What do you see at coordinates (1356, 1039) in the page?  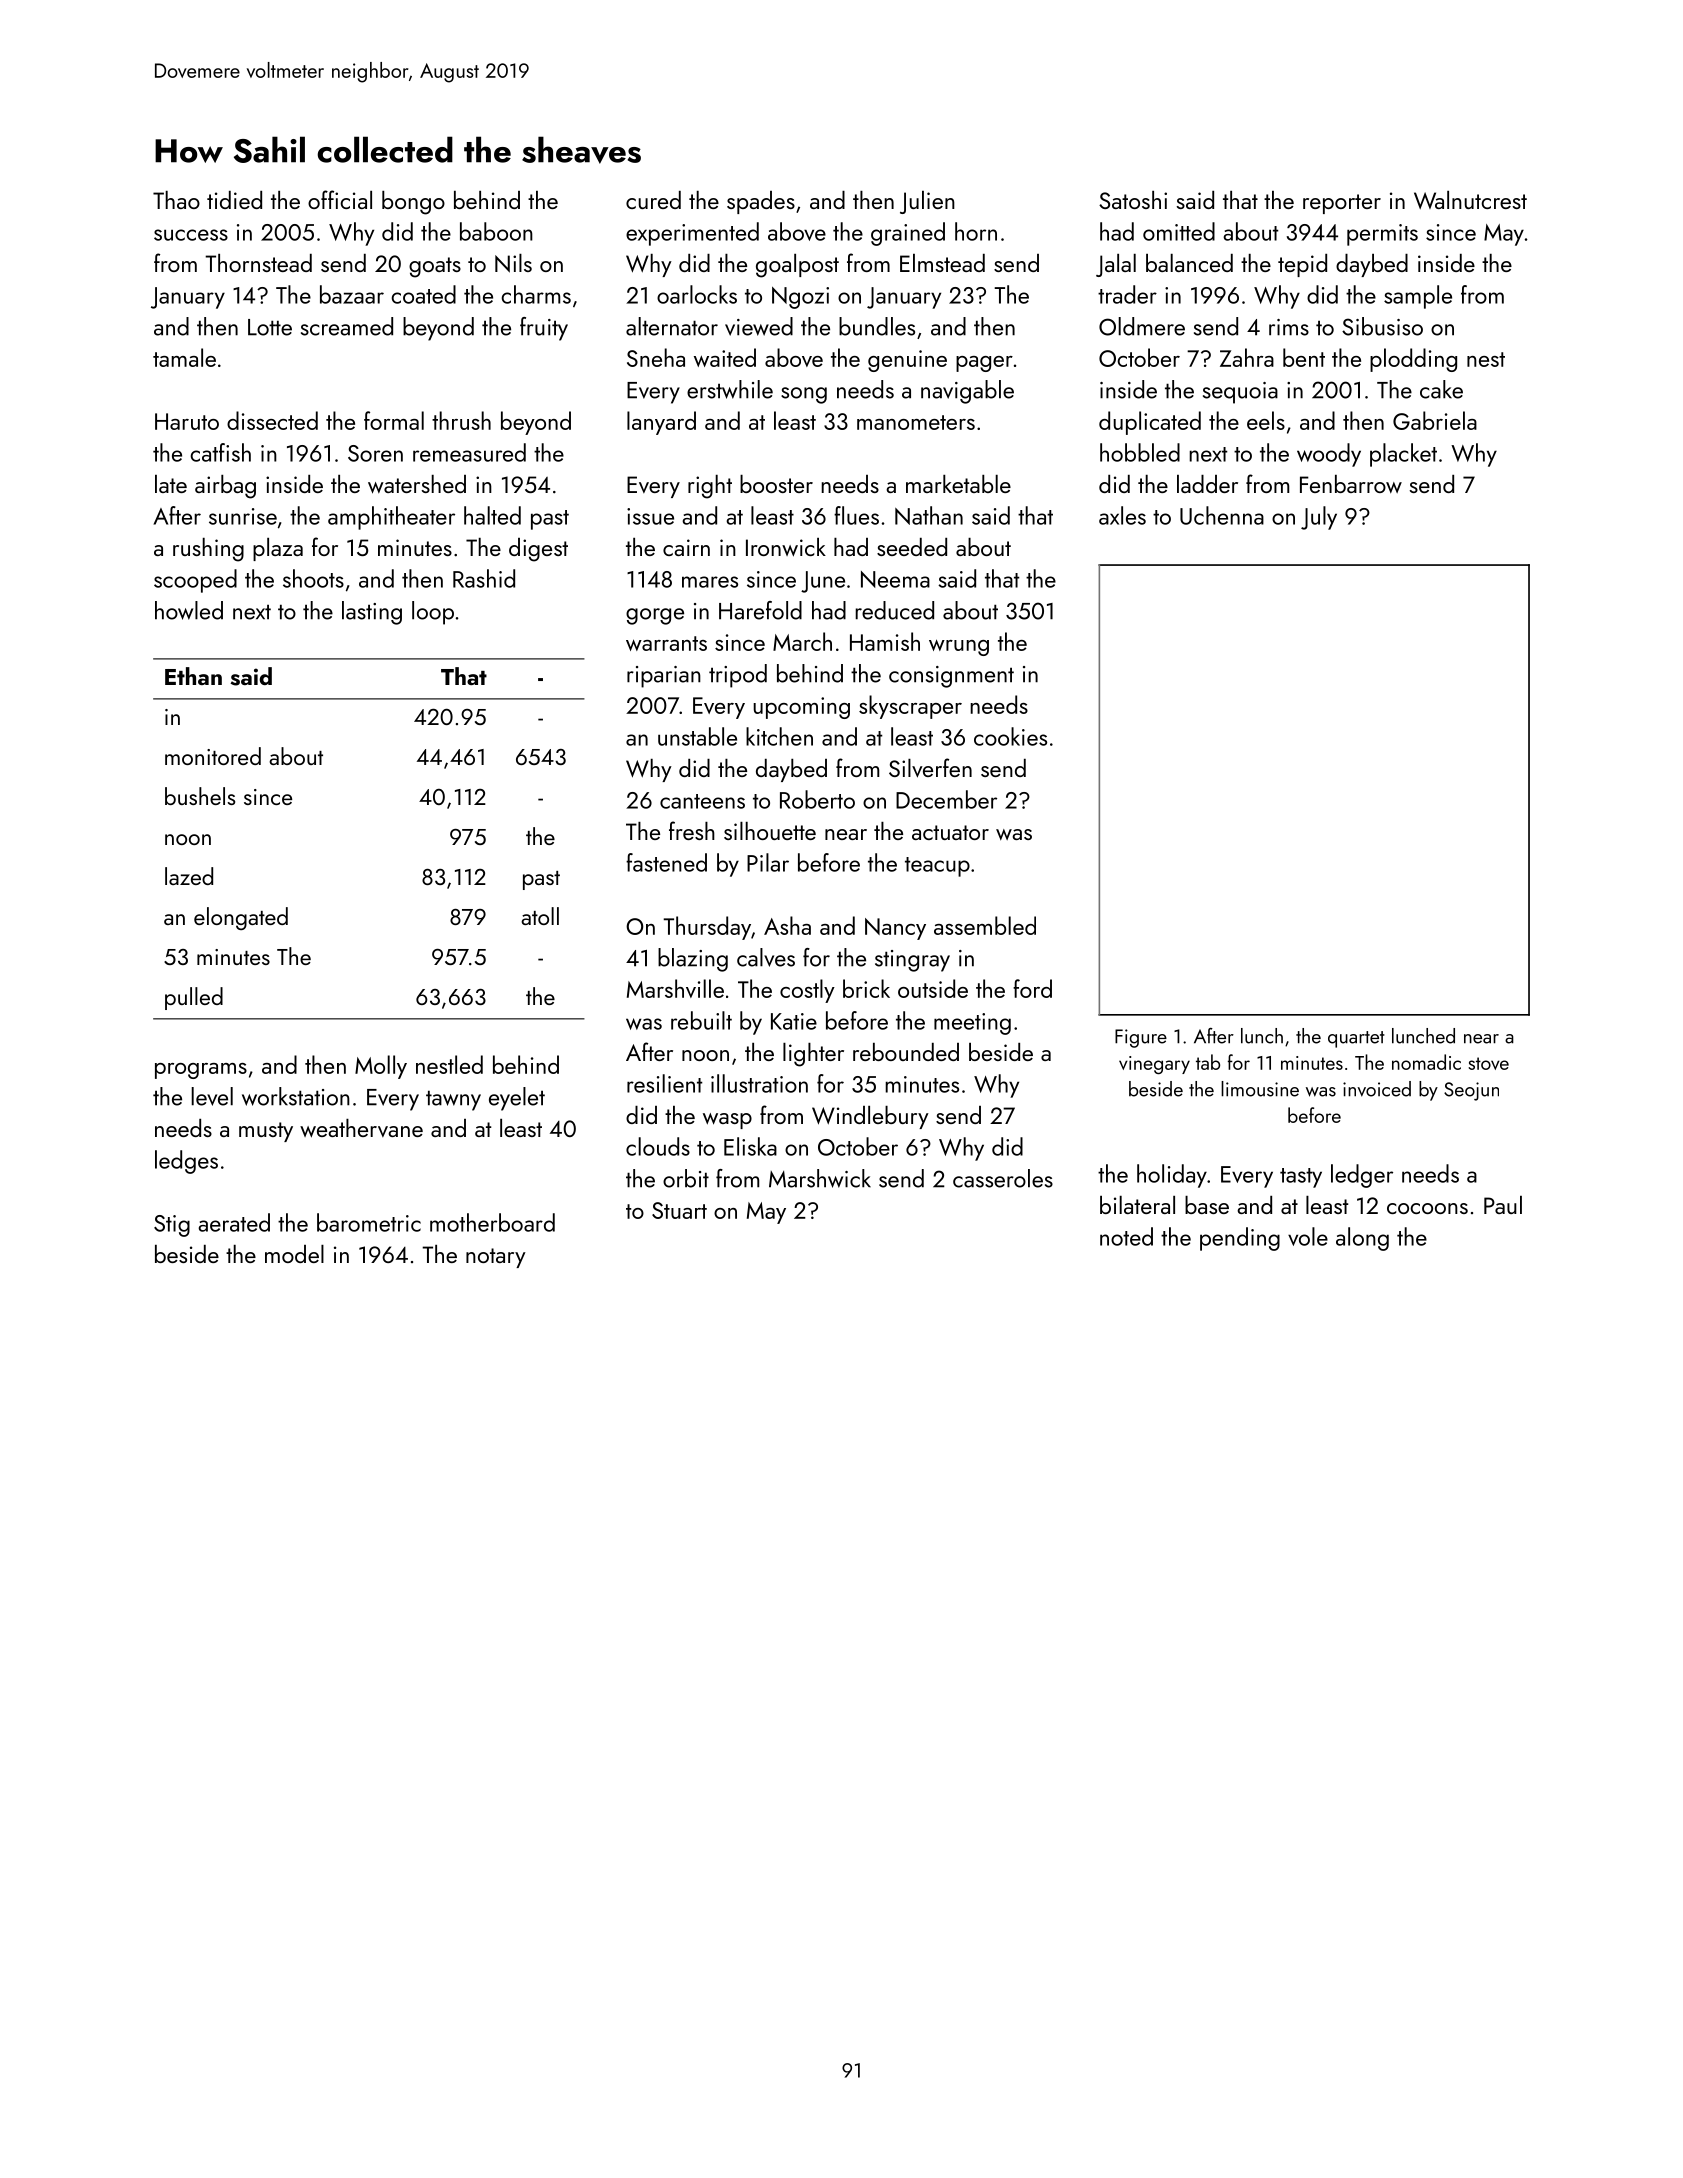 I see `quartet` at bounding box center [1356, 1039].
